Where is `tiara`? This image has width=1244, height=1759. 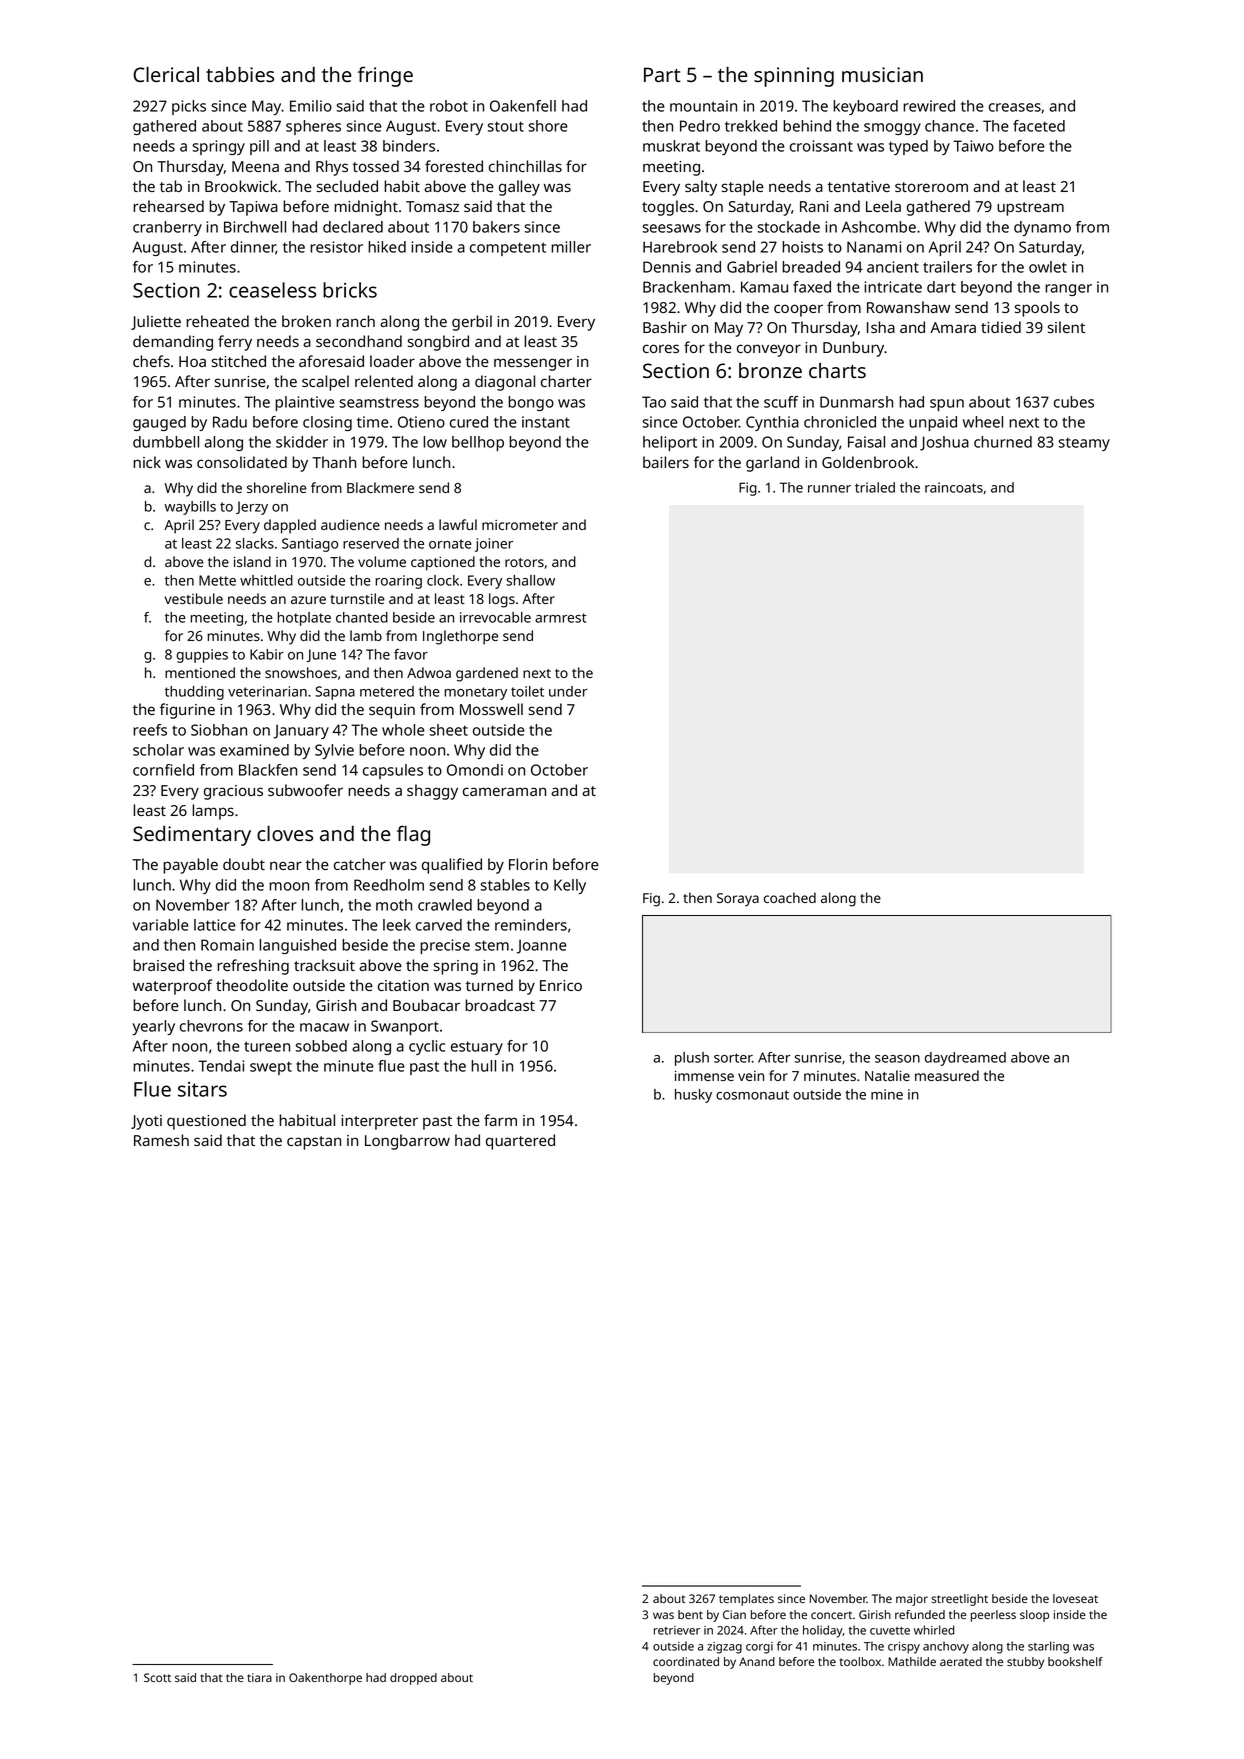 tiara is located at coordinates (259, 1677).
